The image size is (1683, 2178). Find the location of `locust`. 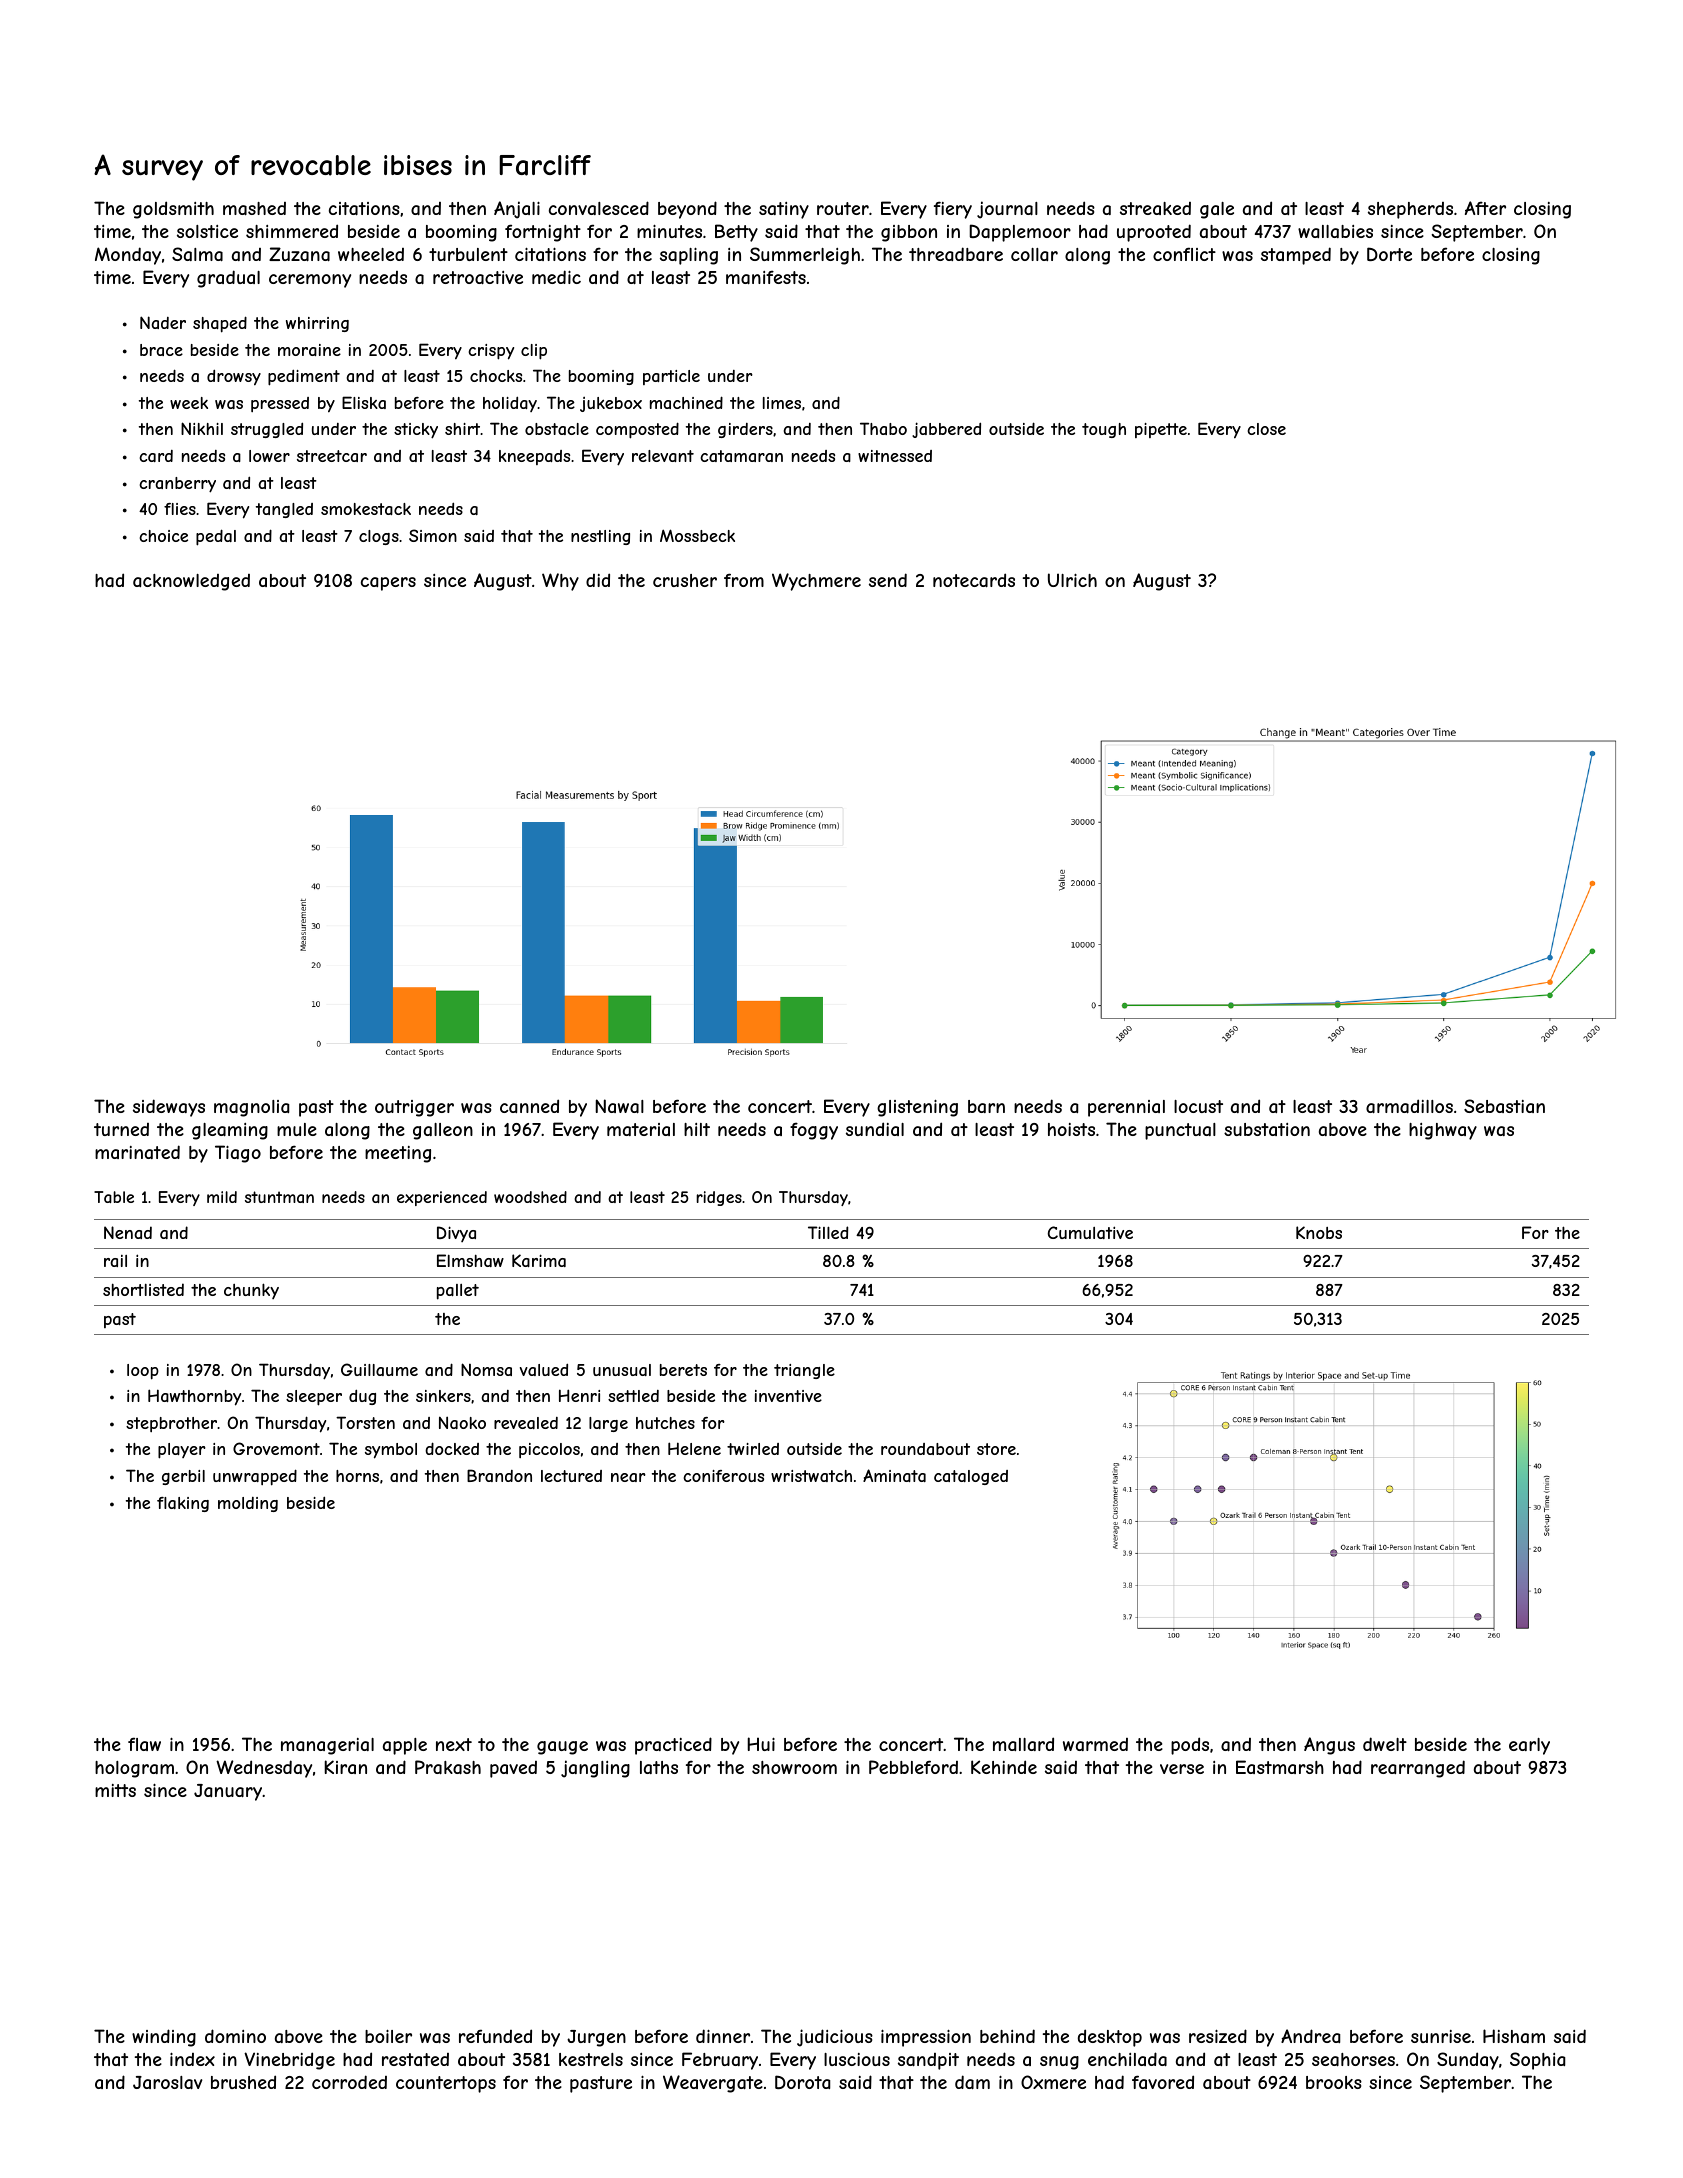

locust is located at coordinates (1198, 1106).
